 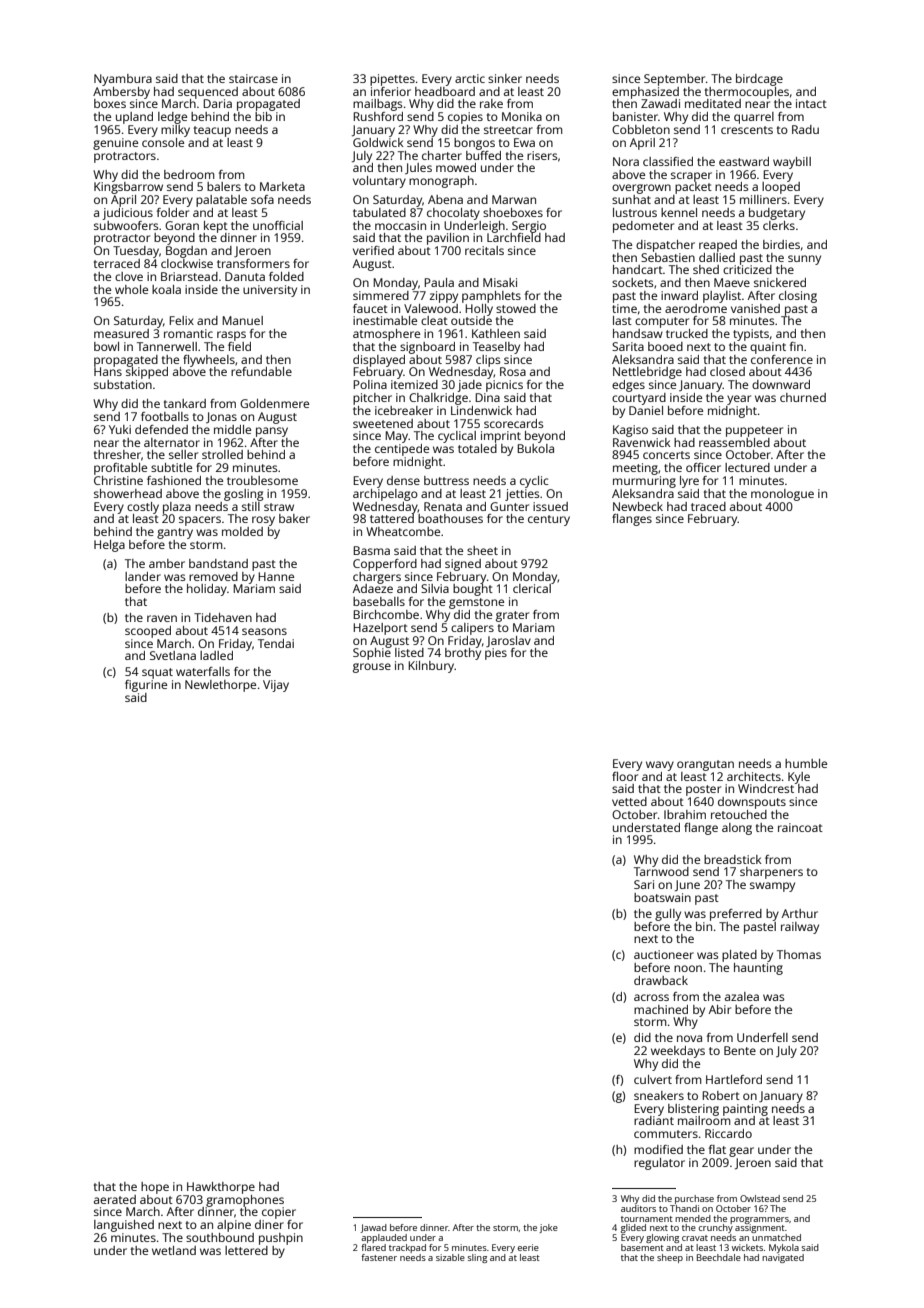 I want to click on regulator, so click(x=659, y=1164).
